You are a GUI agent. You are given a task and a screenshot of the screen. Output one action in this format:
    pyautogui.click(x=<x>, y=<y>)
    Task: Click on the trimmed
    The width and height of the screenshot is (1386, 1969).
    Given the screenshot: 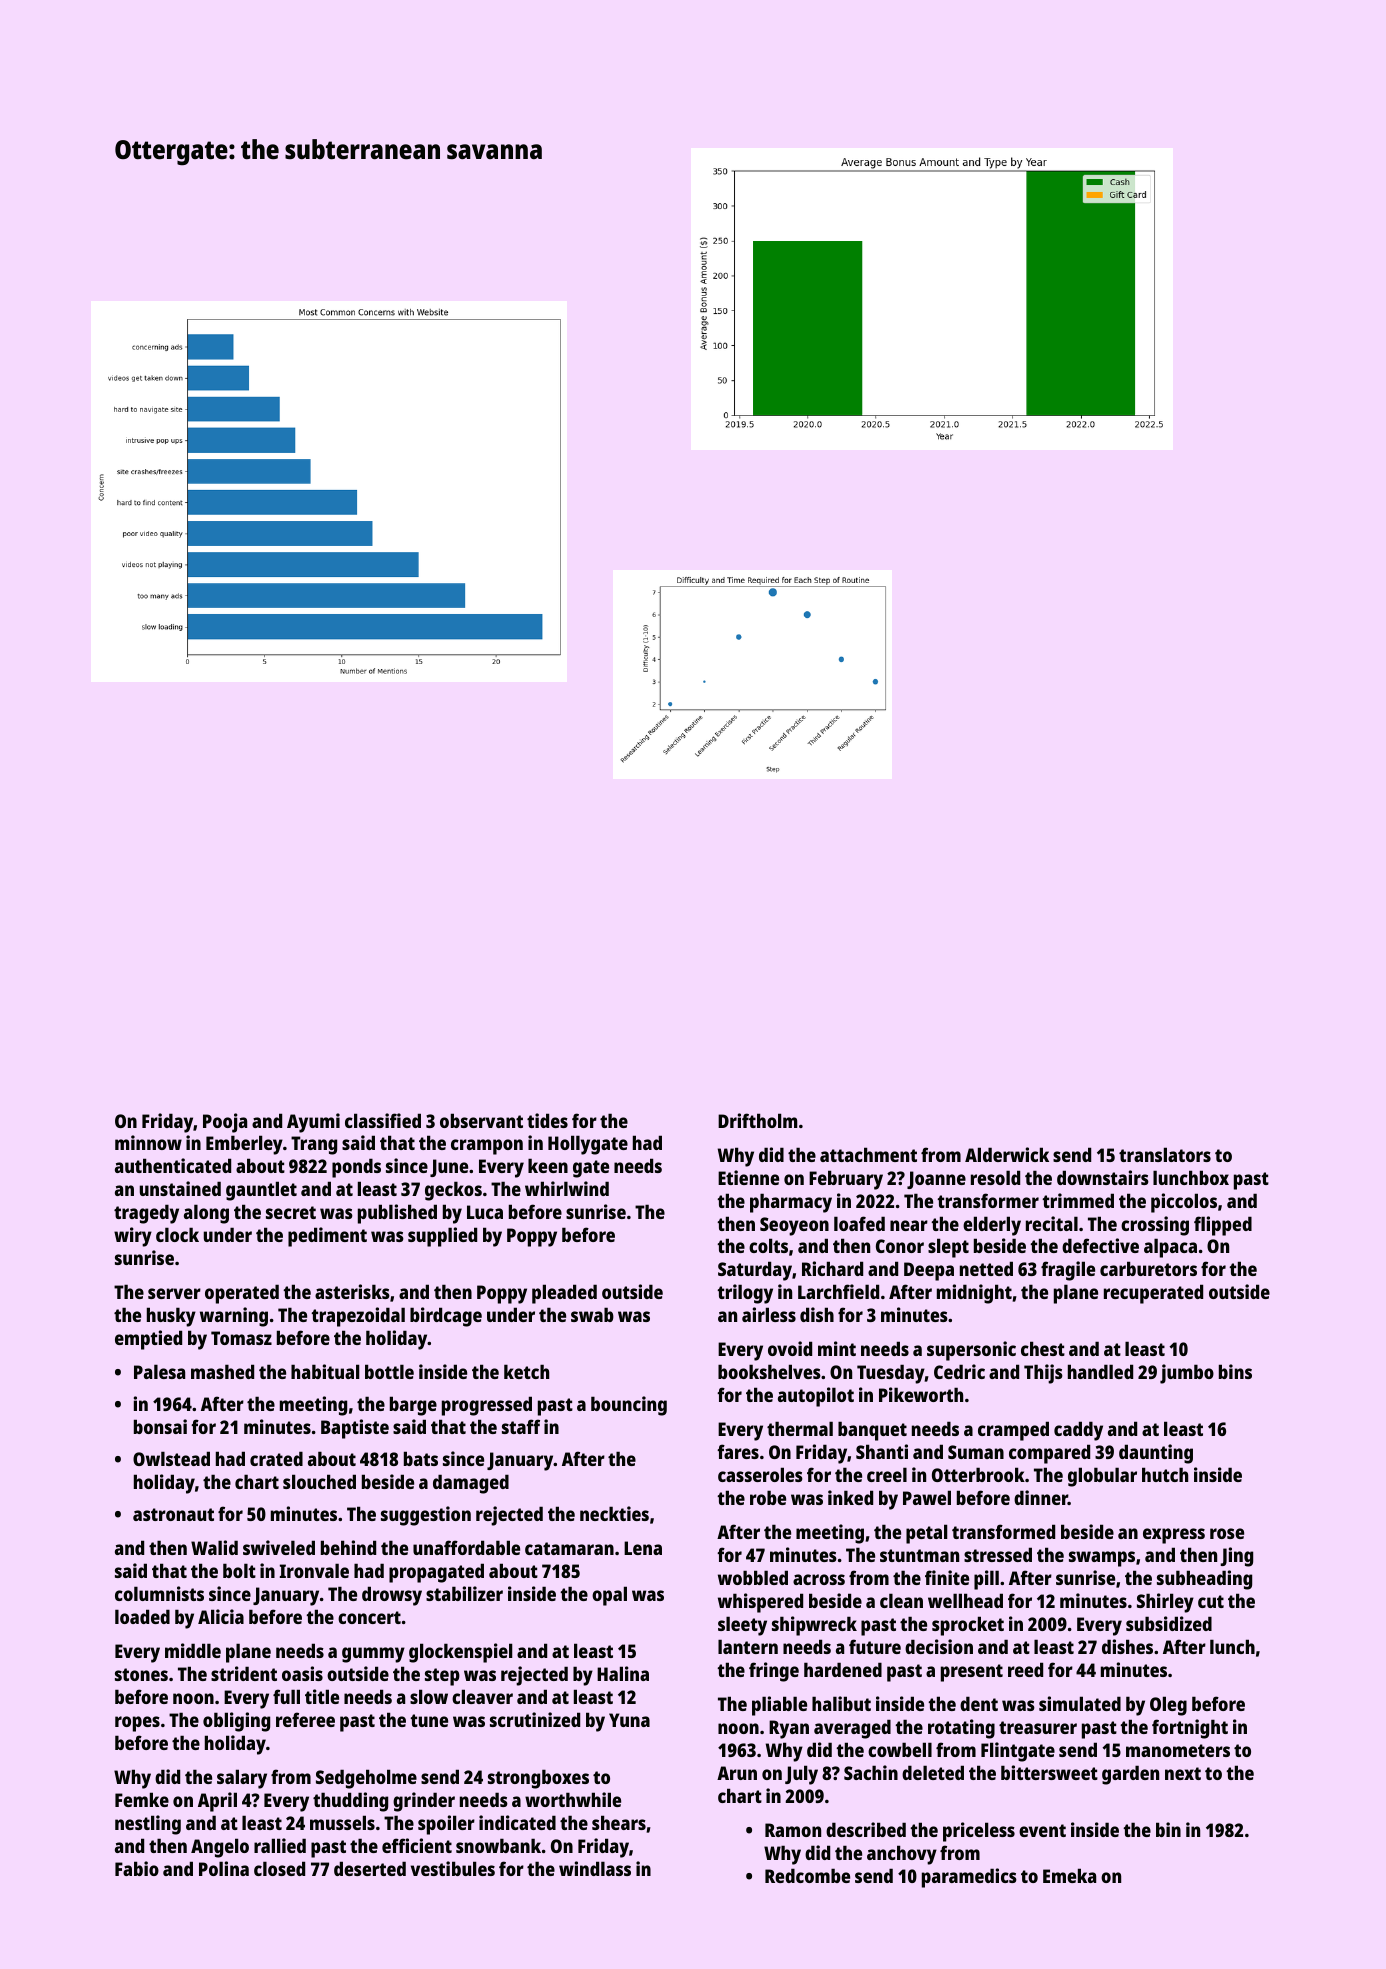 What is the action you would take?
    pyautogui.click(x=1078, y=1200)
